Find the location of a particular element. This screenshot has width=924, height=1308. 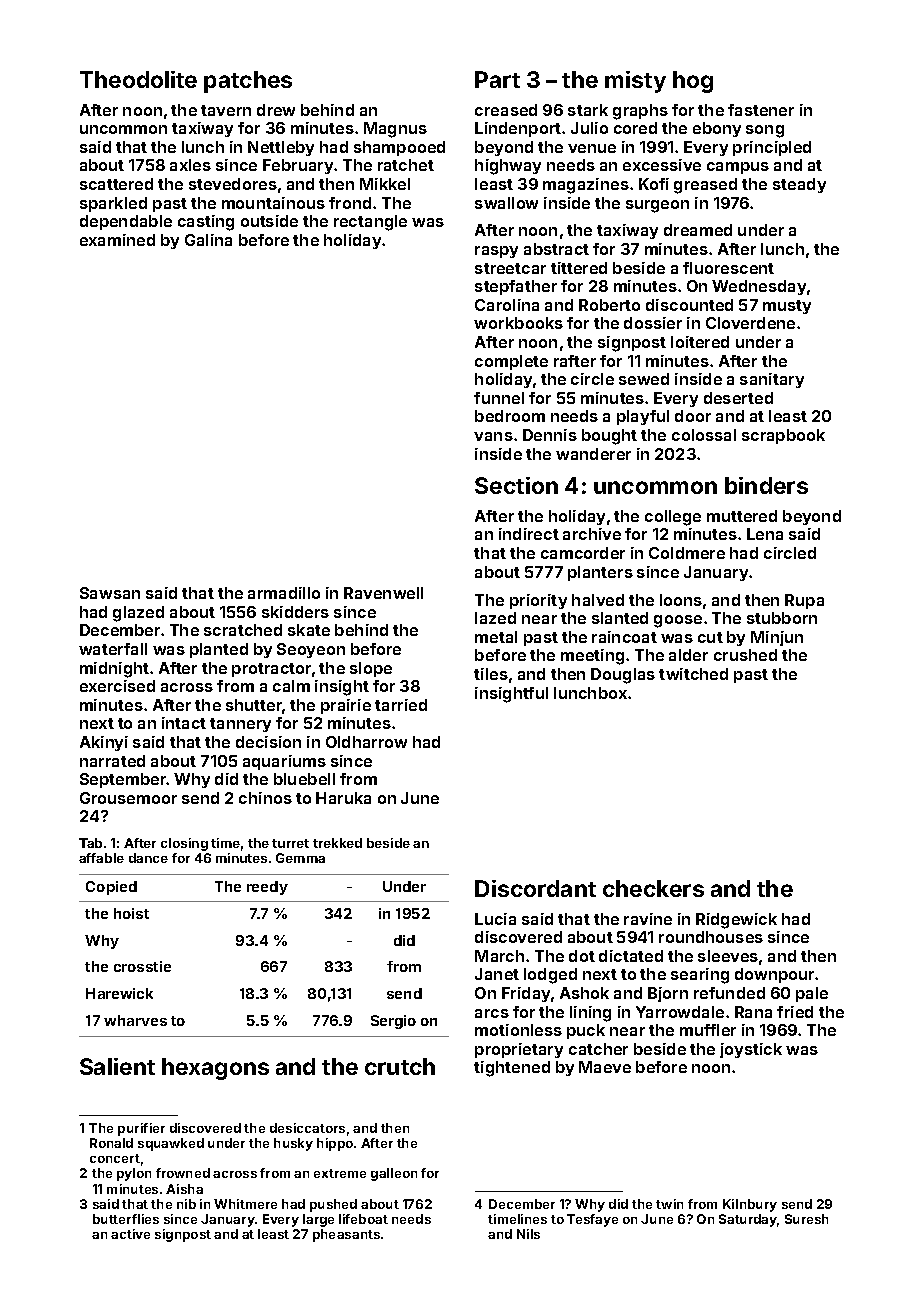

fastener is located at coordinates (761, 110).
